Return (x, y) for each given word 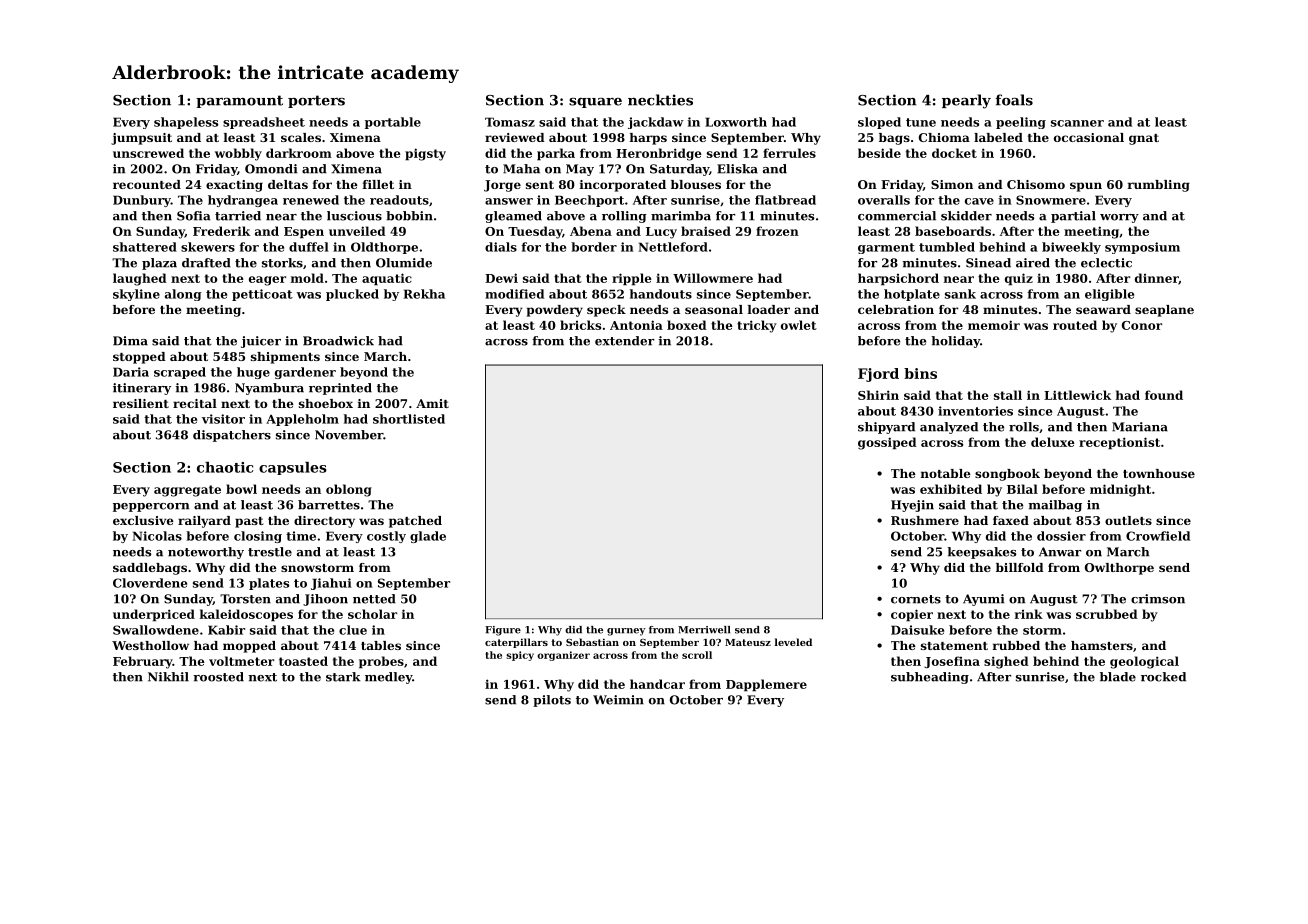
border (594, 247)
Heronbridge (659, 154)
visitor (223, 419)
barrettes (329, 505)
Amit (432, 403)
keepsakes (982, 553)
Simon (952, 184)
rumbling (1159, 186)
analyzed (949, 428)
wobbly (238, 154)
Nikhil (168, 677)
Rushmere (925, 520)
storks (282, 263)
